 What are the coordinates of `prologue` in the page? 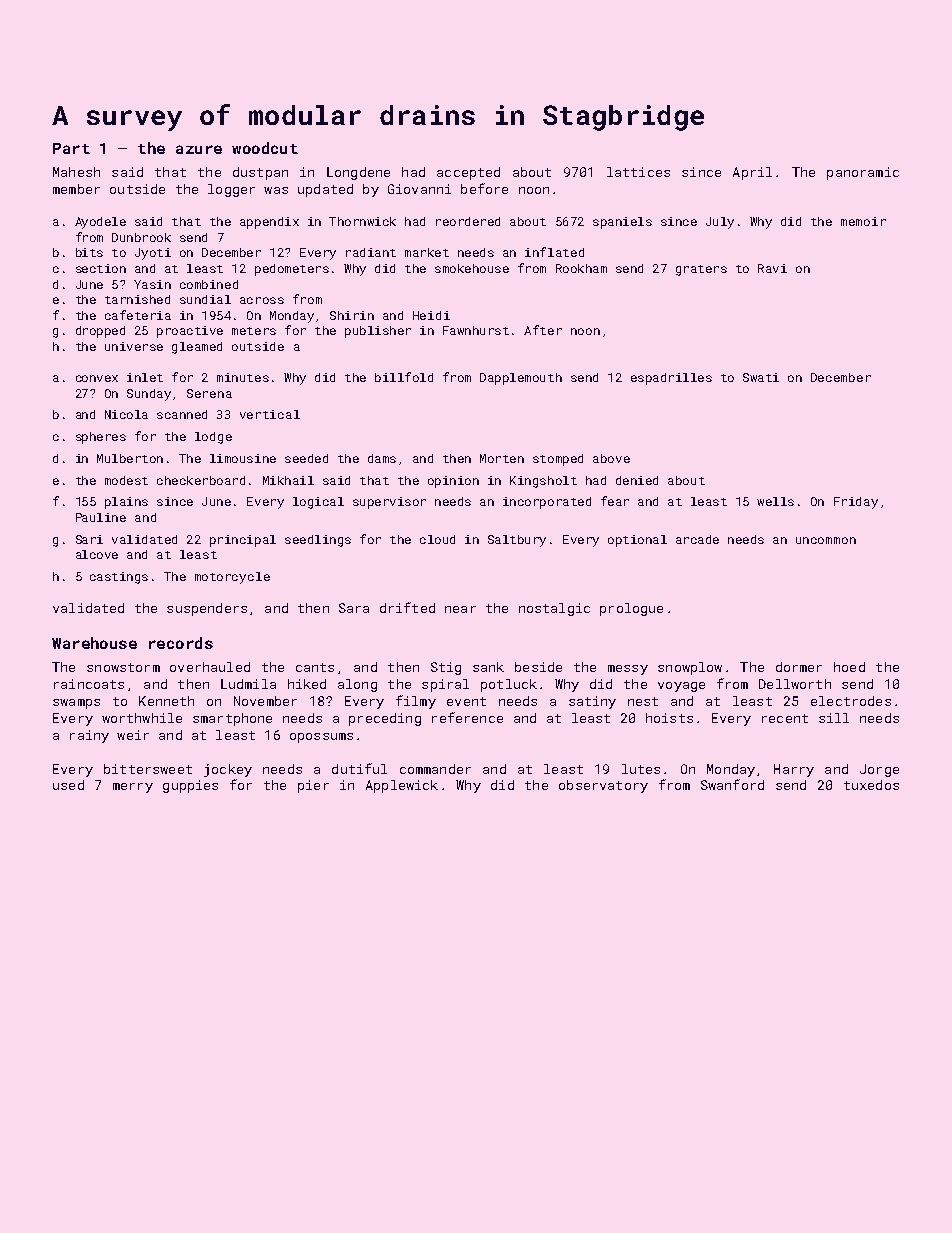 It's located at (631, 609).
